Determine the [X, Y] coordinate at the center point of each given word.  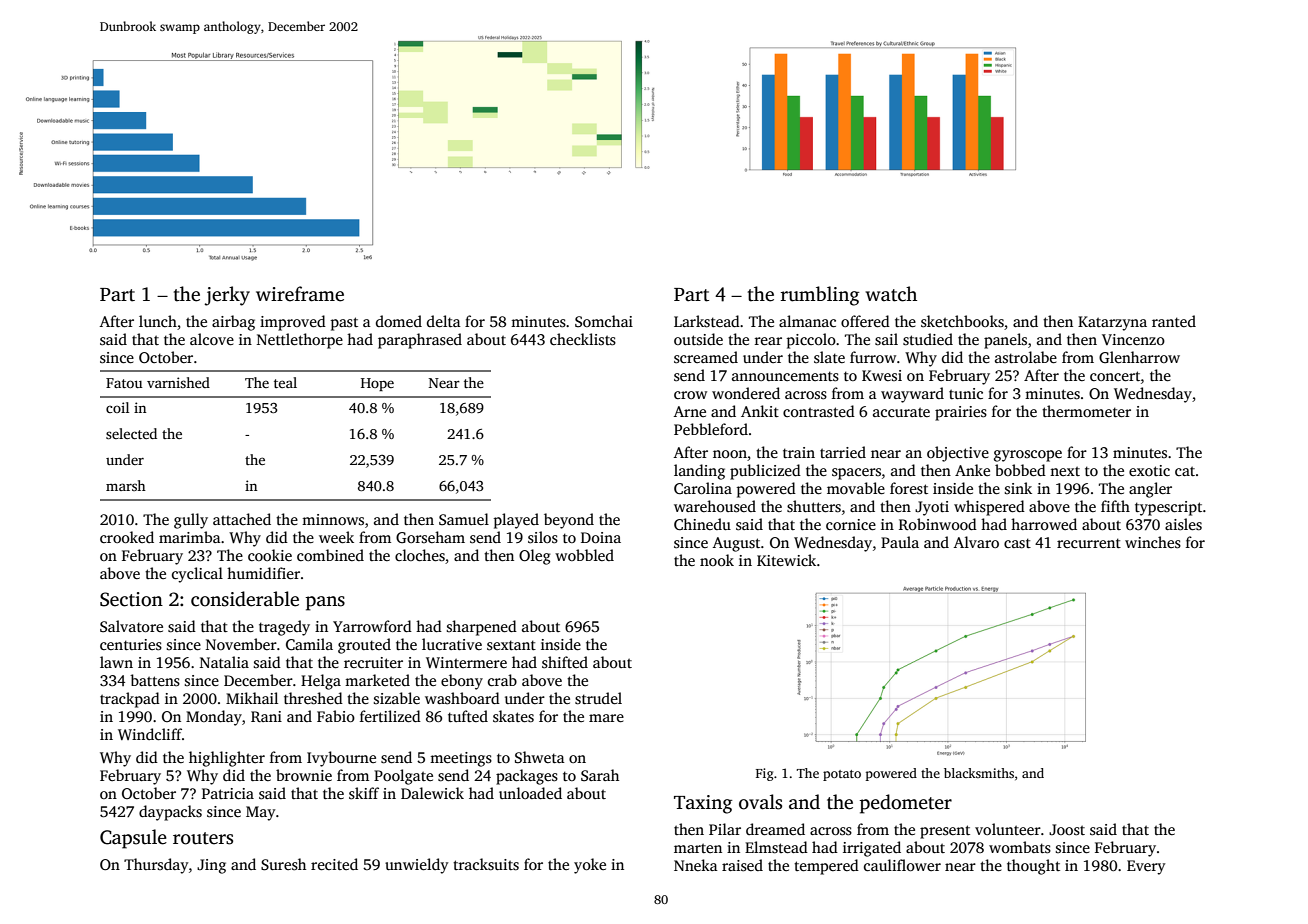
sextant [511, 645]
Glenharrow [1139, 357]
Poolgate [403, 777]
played [516, 521]
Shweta [540, 757]
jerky [227, 296]
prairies [961, 413]
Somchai [604, 321]
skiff [364, 793]
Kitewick [786, 560]
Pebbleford [711, 429]
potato [842, 775]
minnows [333, 519]
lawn [116, 662]
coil [117, 407]
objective [958, 454]
